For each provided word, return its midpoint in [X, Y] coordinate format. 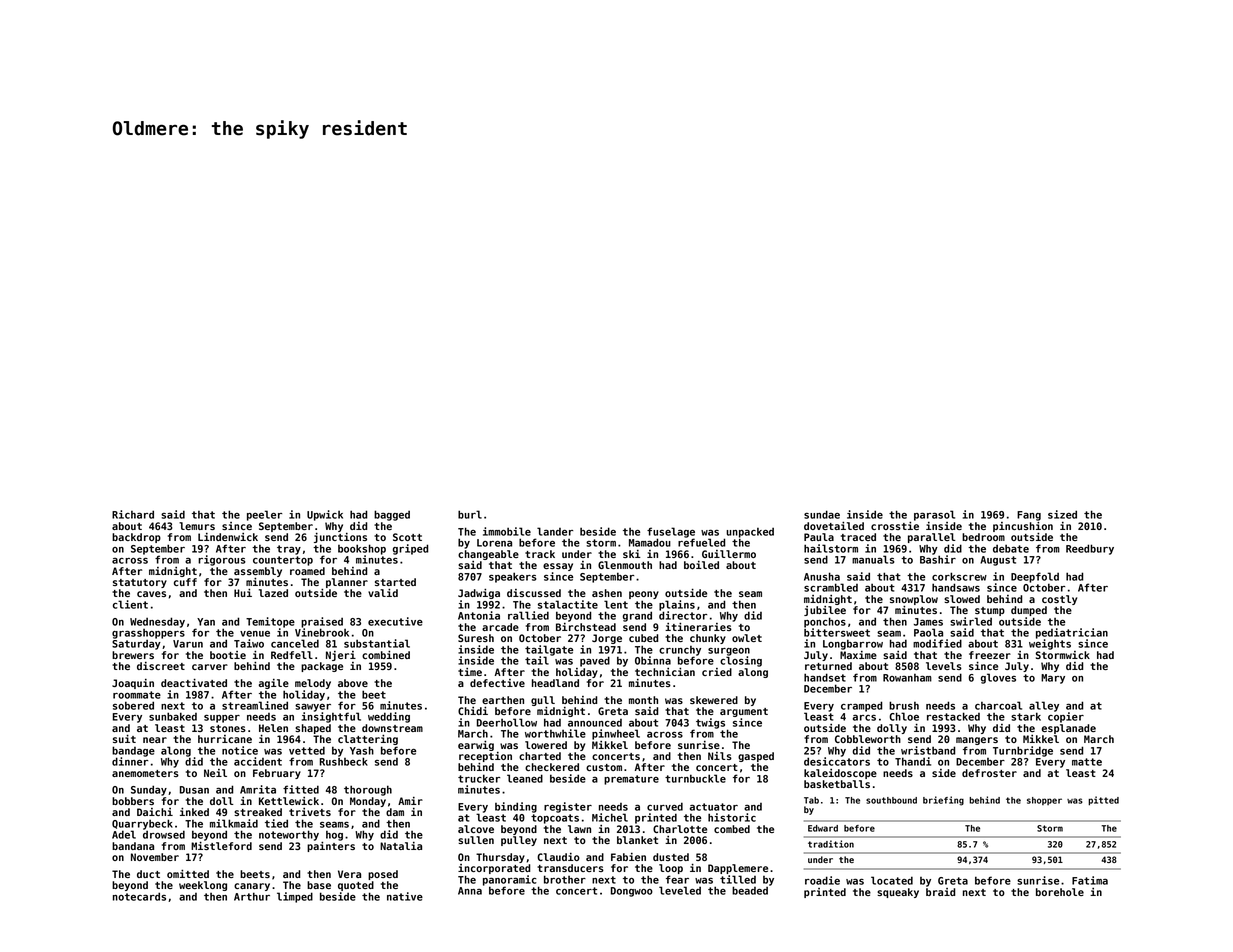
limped [295, 897]
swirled [971, 621]
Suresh [476, 638]
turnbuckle [695, 778]
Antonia [479, 615]
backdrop [136, 538]
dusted [671, 857]
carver [210, 667]
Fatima [1090, 880]
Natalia [401, 846]
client [130, 604]
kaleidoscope [840, 774]
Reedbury [1090, 549]
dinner [130, 761]
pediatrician [1072, 633]
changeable [488, 555]
